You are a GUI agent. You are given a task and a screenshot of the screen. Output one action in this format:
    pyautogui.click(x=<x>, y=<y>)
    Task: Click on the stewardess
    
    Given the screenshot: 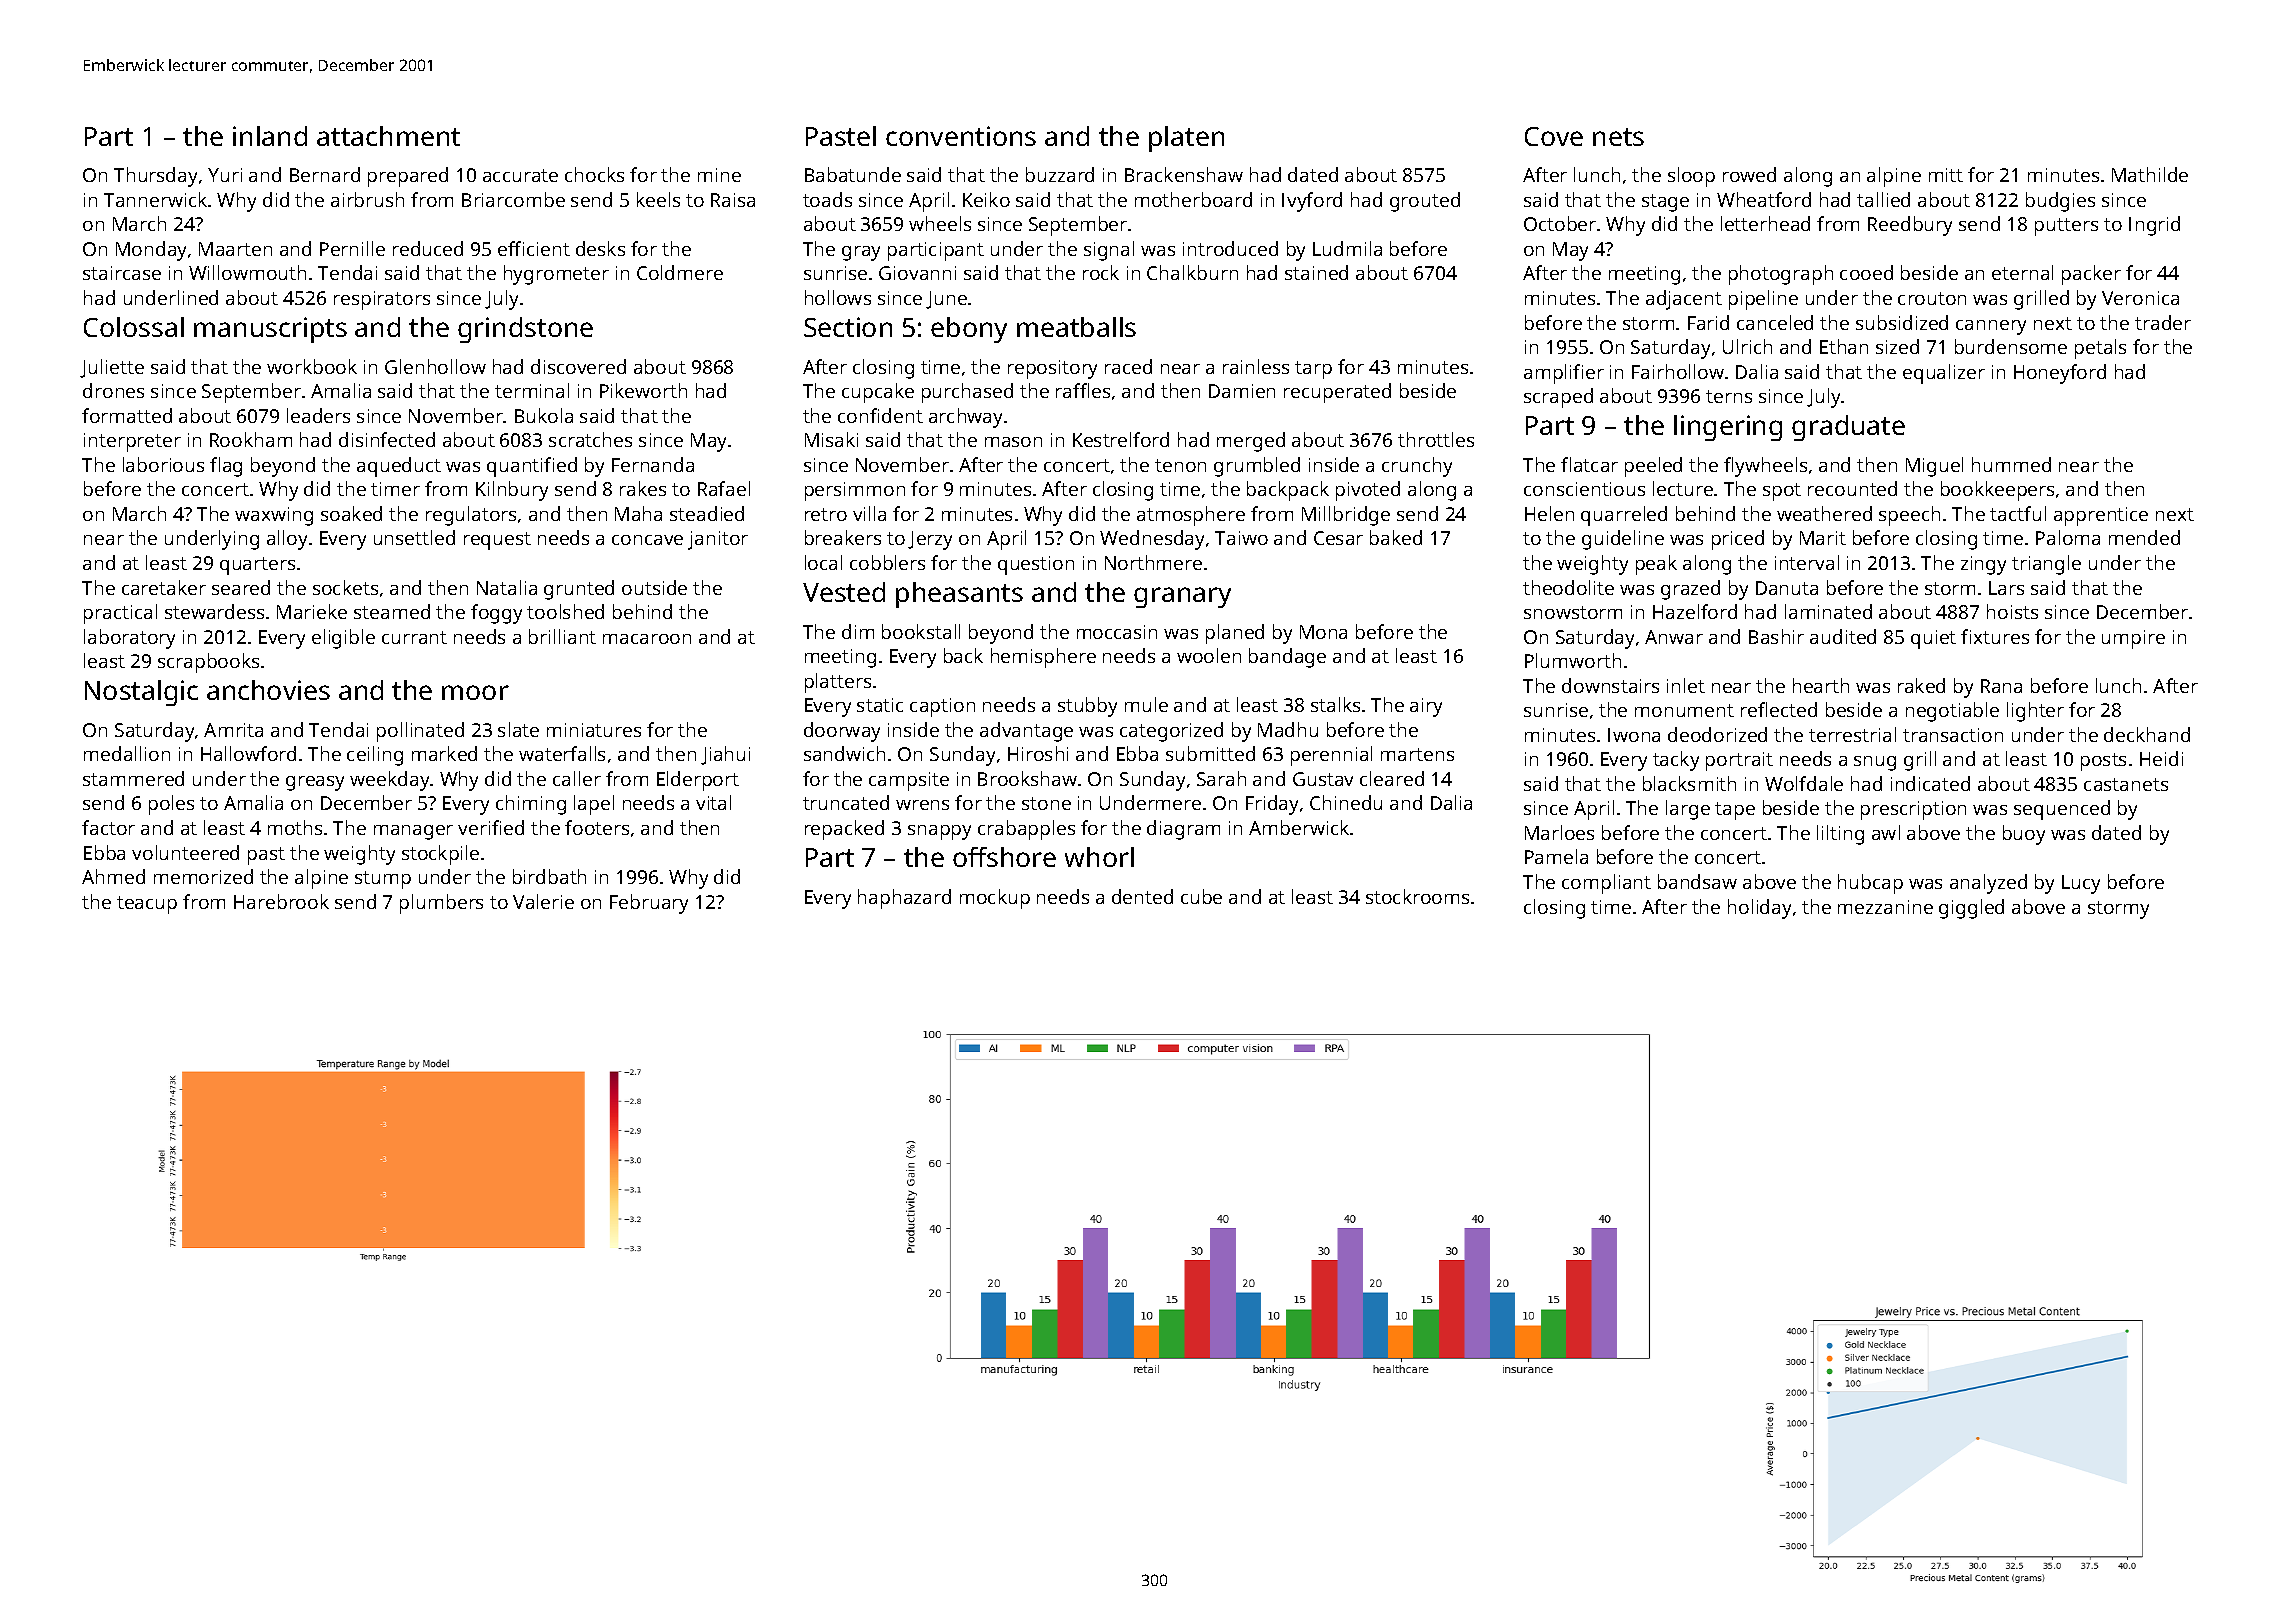 What is the action you would take?
    pyautogui.click(x=214, y=611)
